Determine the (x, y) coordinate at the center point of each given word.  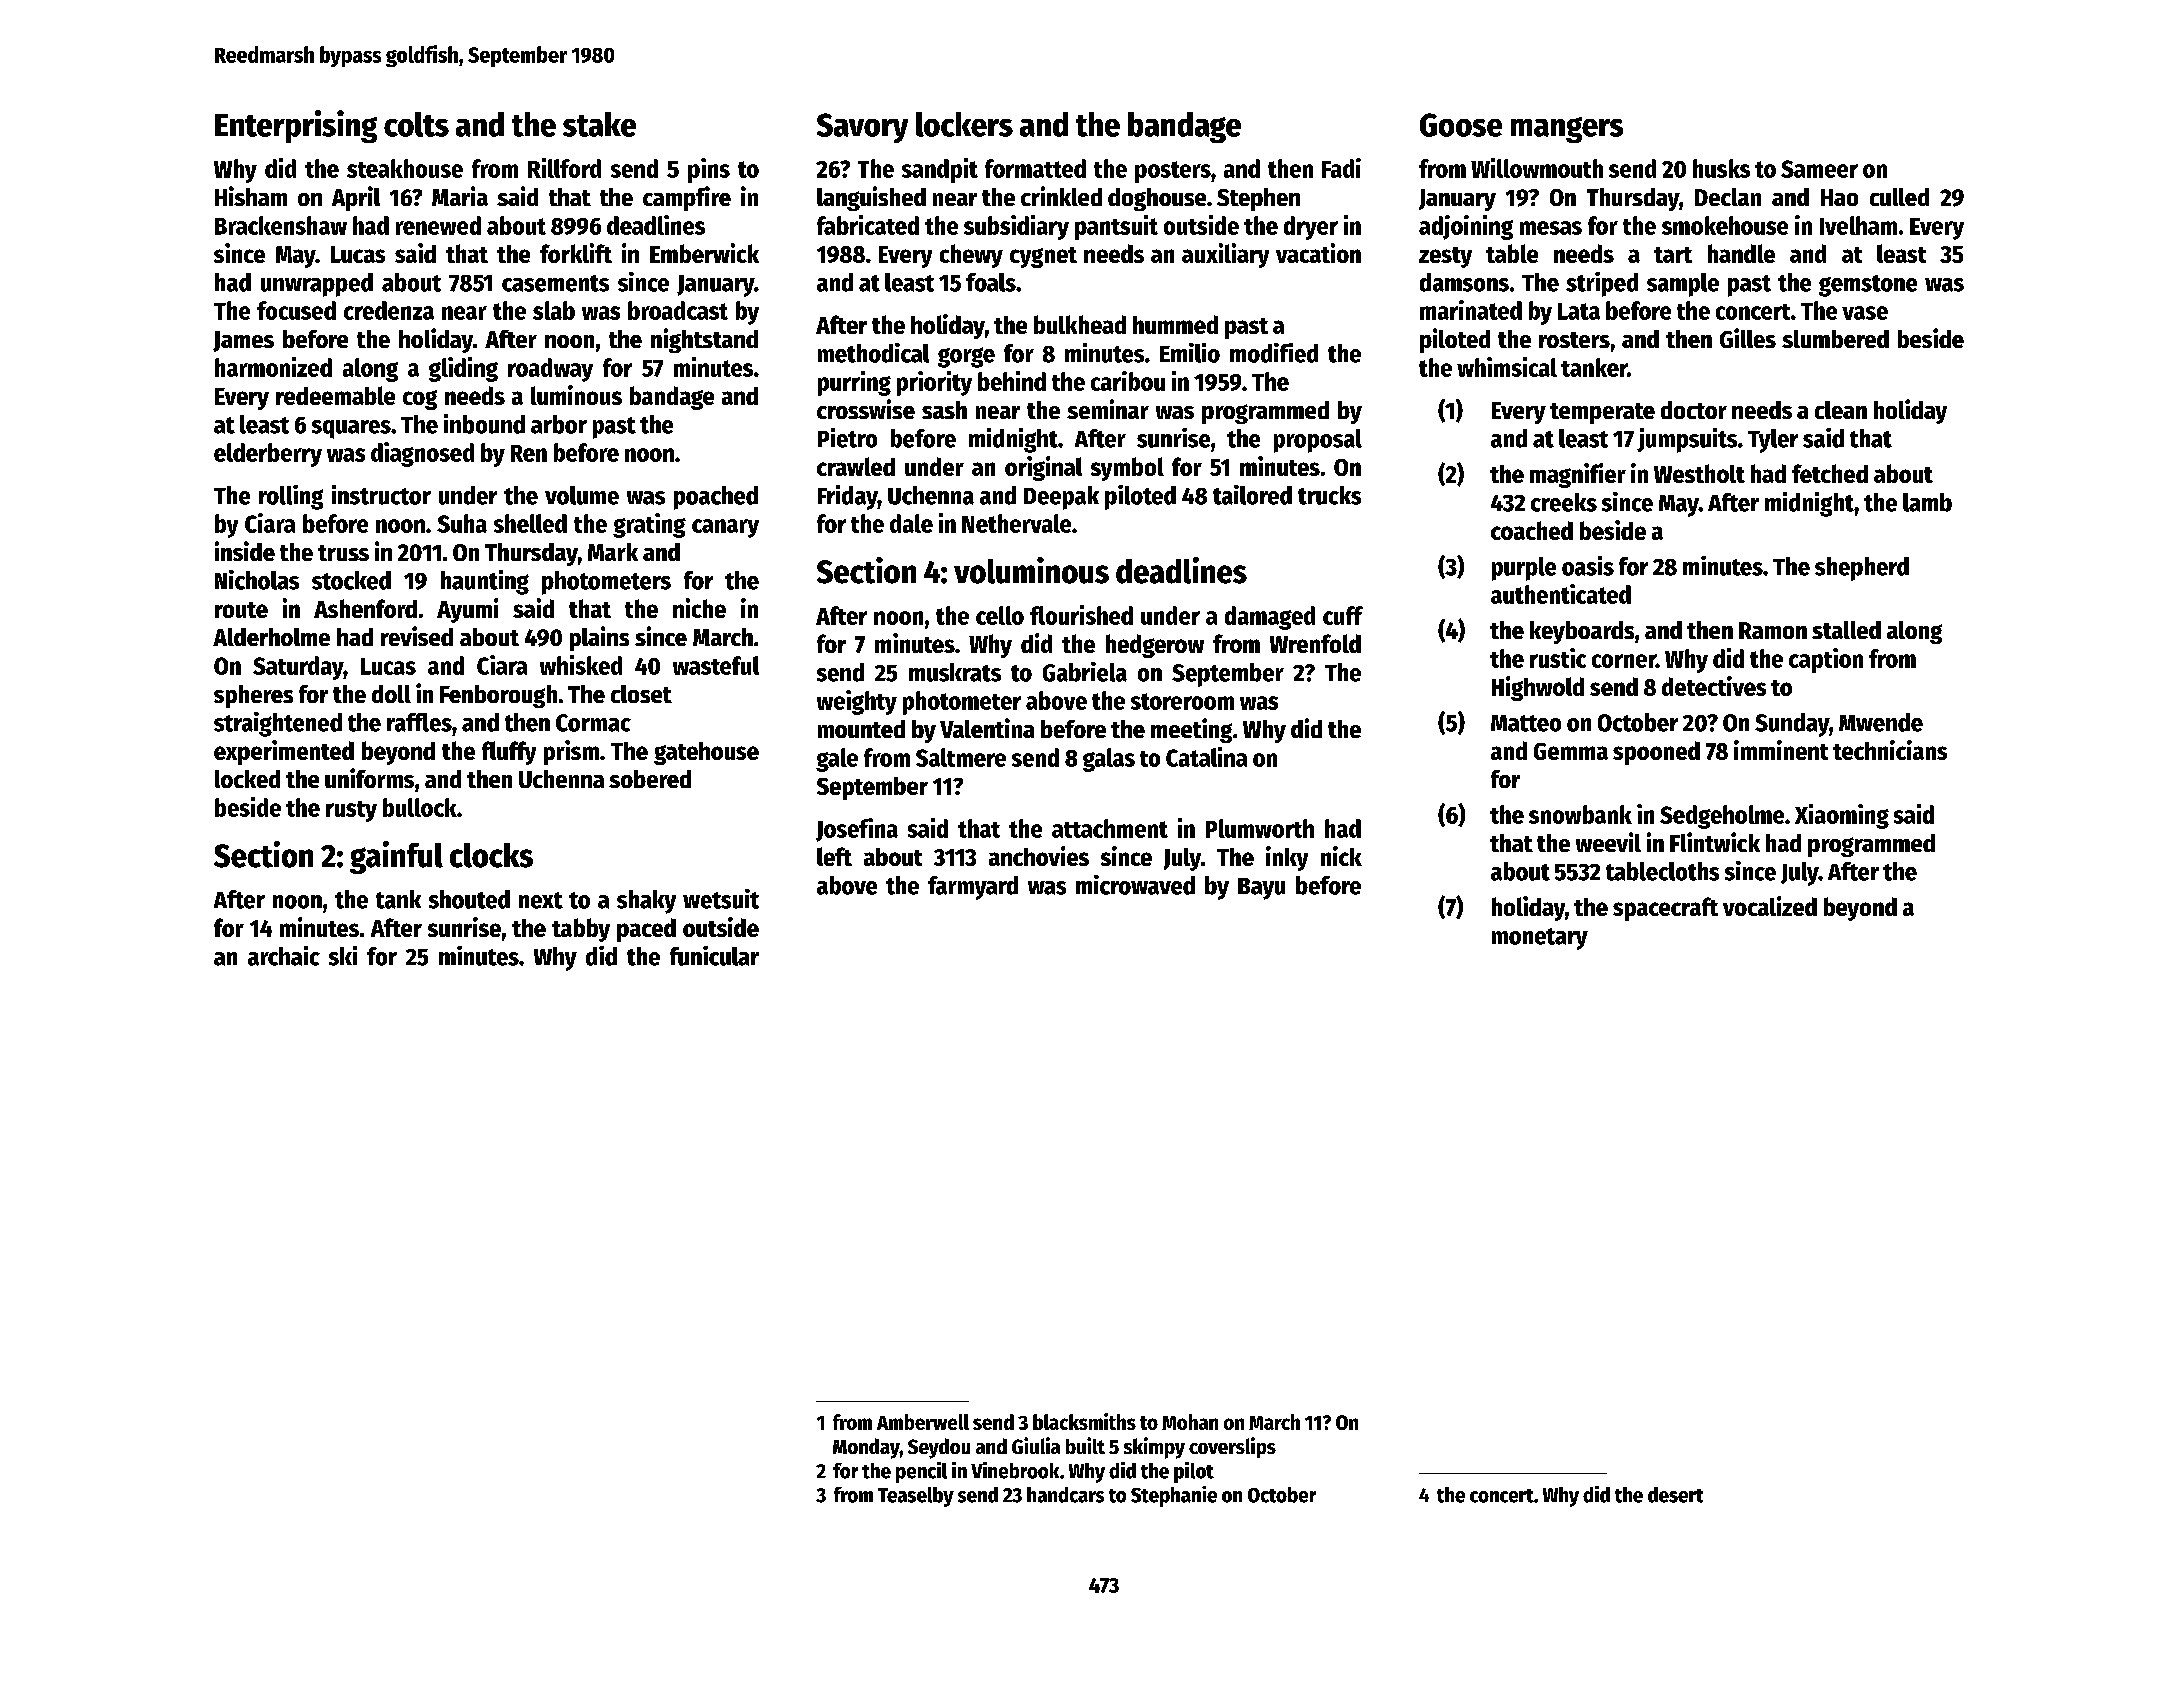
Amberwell (923, 1422)
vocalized (1770, 906)
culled (1899, 197)
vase (1865, 313)
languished (871, 198)
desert (1675, 1495)
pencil (921, 1472)
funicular (714, 956)
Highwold (1538, 688)
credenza (389, 310)
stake (599, 124)
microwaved (1135, 885)
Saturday (298, 668)
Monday (866, 1448)
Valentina (987, 728)
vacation (1318, 253)
